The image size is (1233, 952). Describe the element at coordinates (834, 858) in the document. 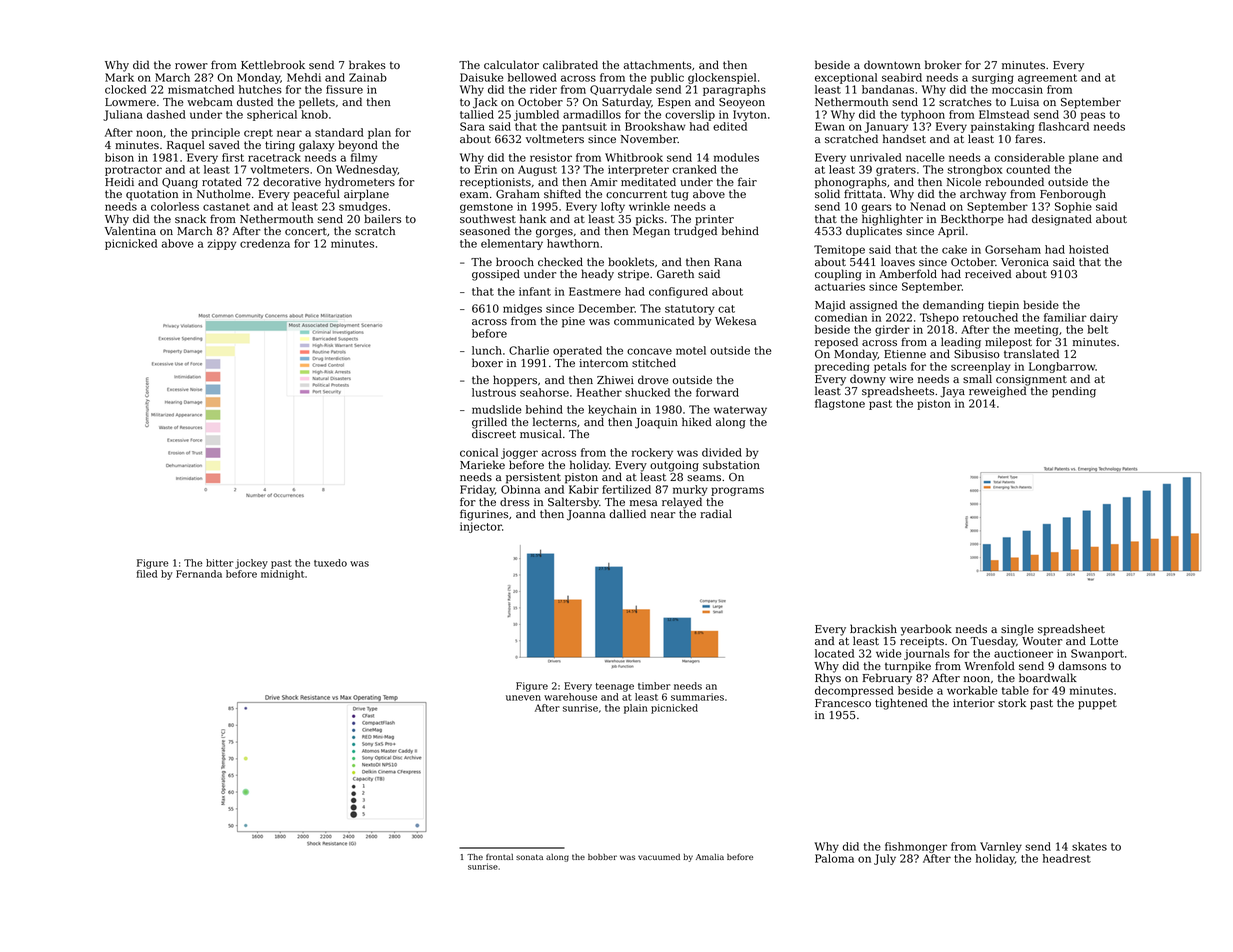

I see `Paloma` at that location.
